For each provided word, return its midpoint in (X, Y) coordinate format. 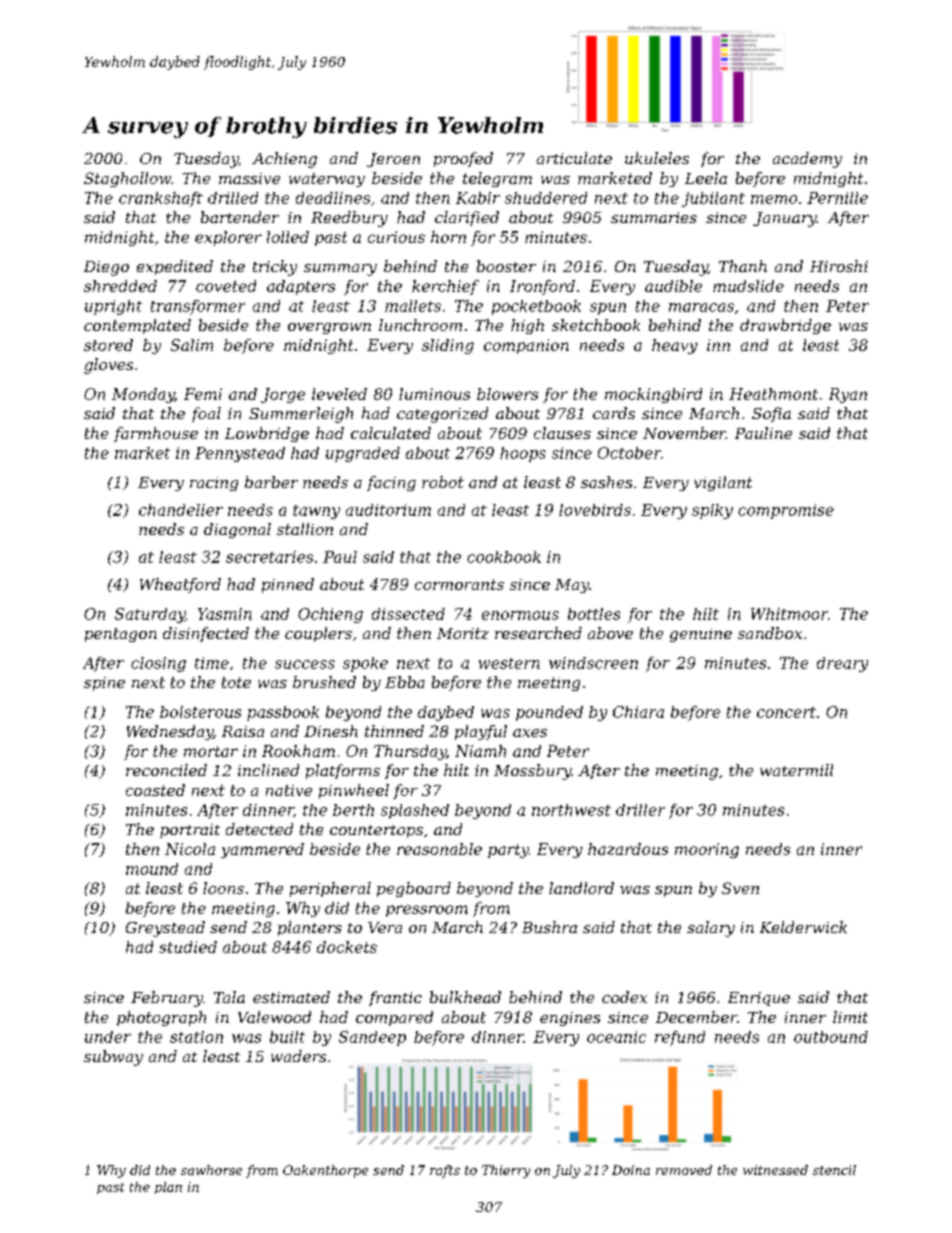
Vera (385, 927)
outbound (831, 1037)
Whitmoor (789, 614)
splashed (415, 811)
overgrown (329, 328)
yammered (262, 850)
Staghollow (127, 179)
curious (396, 237)
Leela (706, 178)
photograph (161, 1018)
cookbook (504, 557)
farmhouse (156, 434)
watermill (796, 770)
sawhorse (211, 1170)
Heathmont (773, 394)
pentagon (121, 635)
